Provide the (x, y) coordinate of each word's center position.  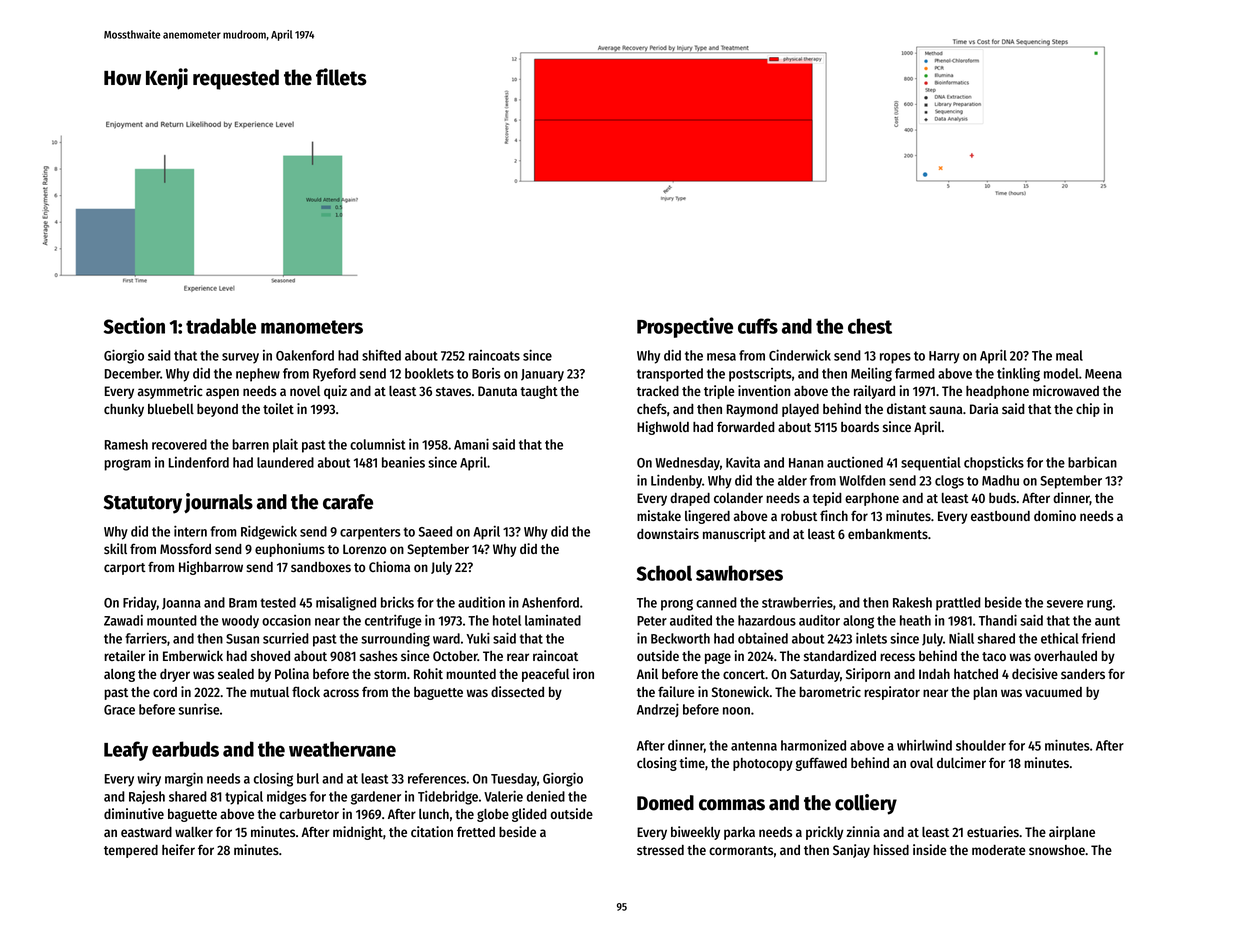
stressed (660, 850)
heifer (178, 849)
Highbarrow (211, 568)
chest (870, 326)
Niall (961, 638)
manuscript (734, 535)
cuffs (758, 326)
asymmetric (170, 392)
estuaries (993, 831)
